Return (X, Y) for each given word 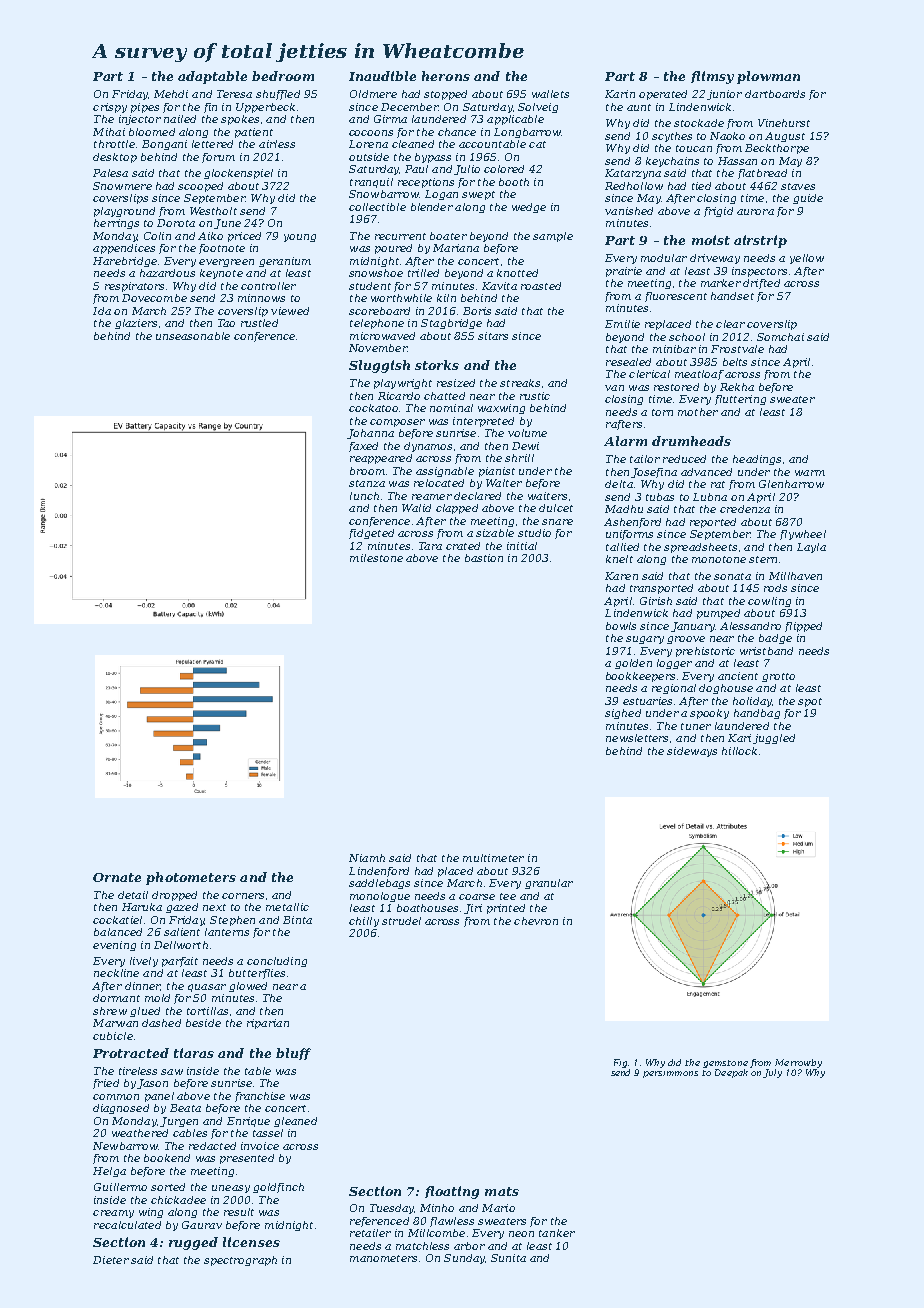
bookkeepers (640, 677)
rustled (259, 323)
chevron (536, 921)
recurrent (400, 236)
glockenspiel (238, 174)
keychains (672, 162)
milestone (376, 558)
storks (437, 365)
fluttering (740, 400)
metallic (287, 907)
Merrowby (798, 1063)
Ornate (117, 877)
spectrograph (240, 1261)
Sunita (508, 1258)
